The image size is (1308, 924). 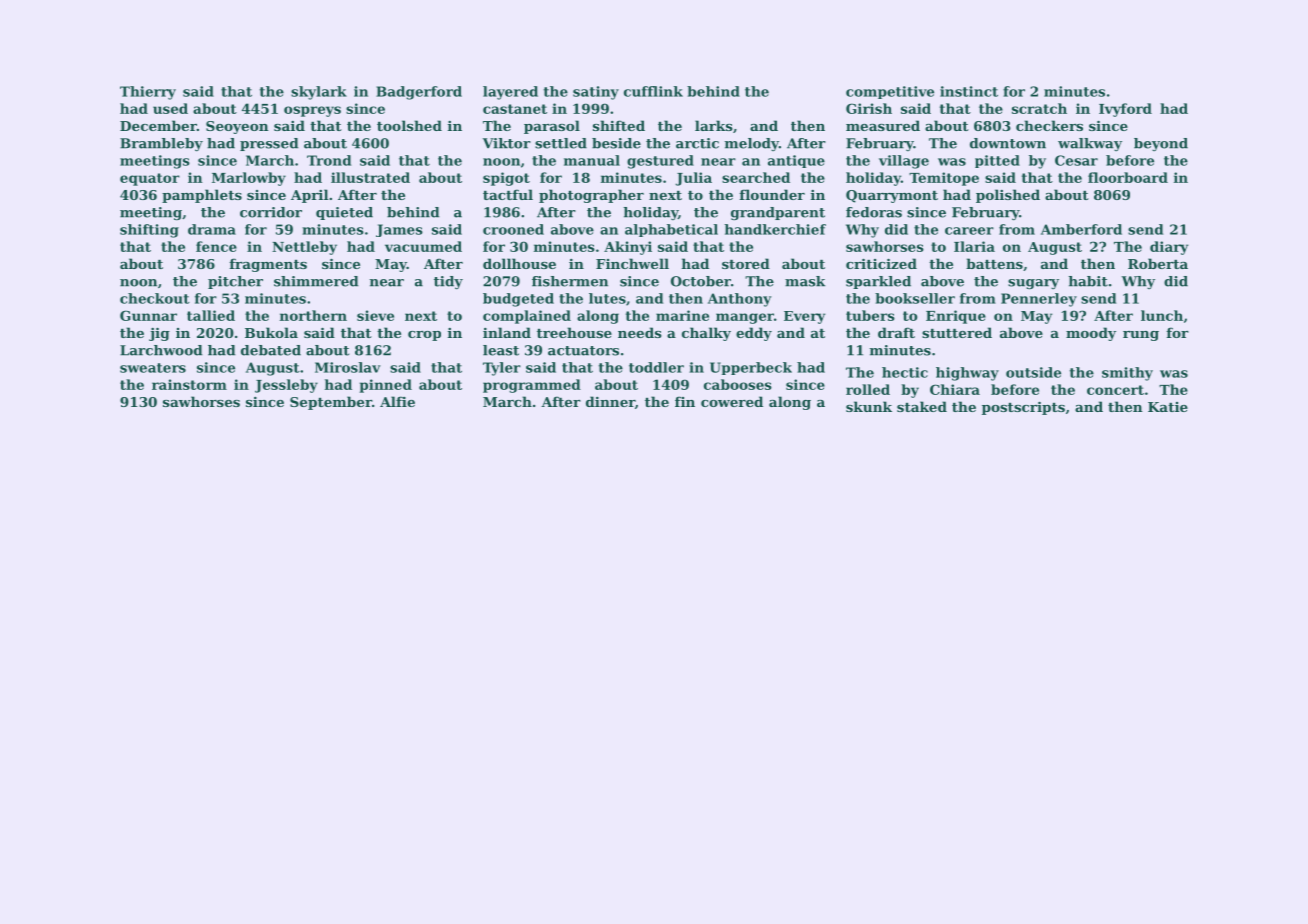 I want to click on dollhouse, so click(x=519, y=263).
